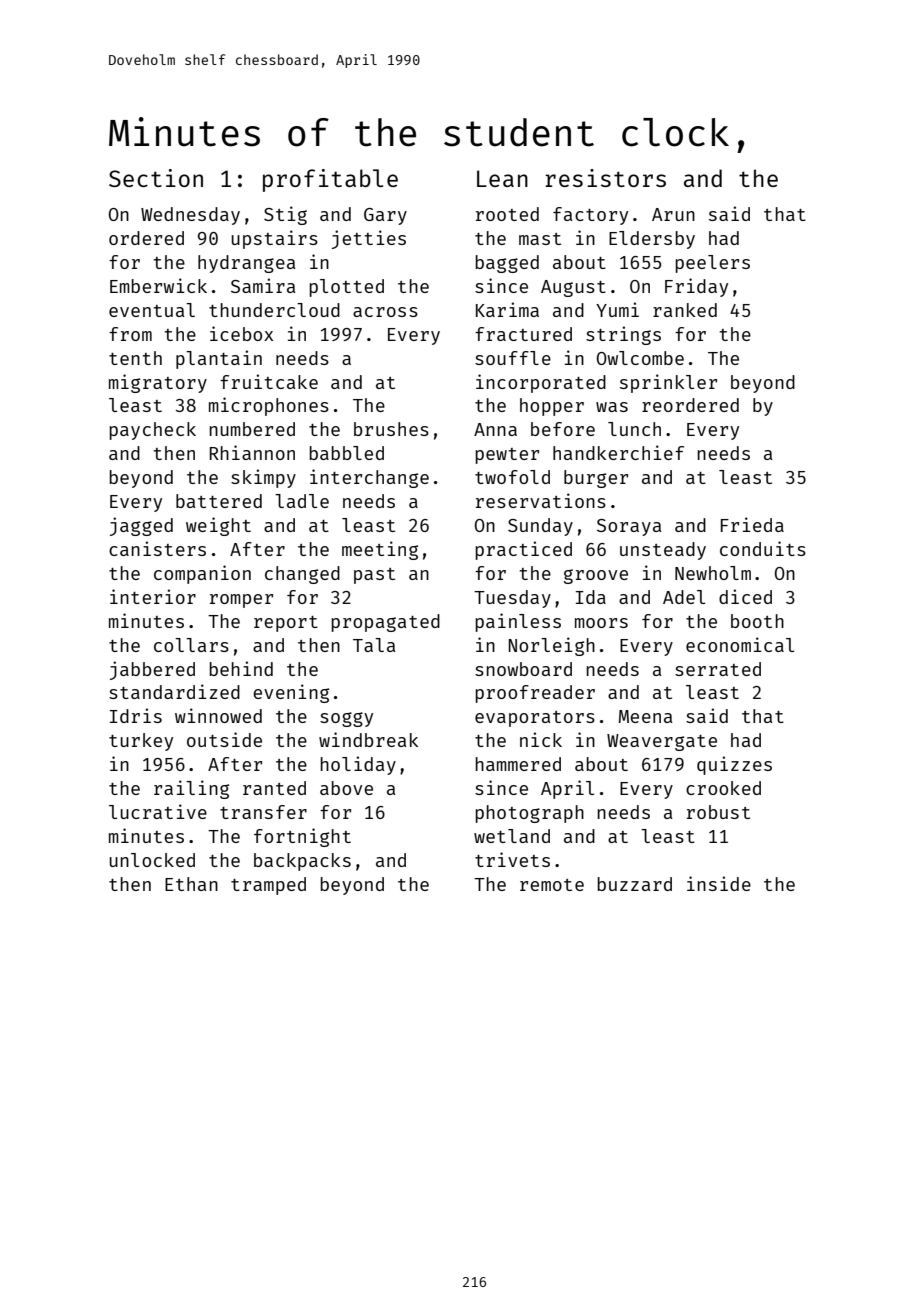 The height and width of the screenshot is (1314, 924). I want to click on changed, so click(302, 575).
